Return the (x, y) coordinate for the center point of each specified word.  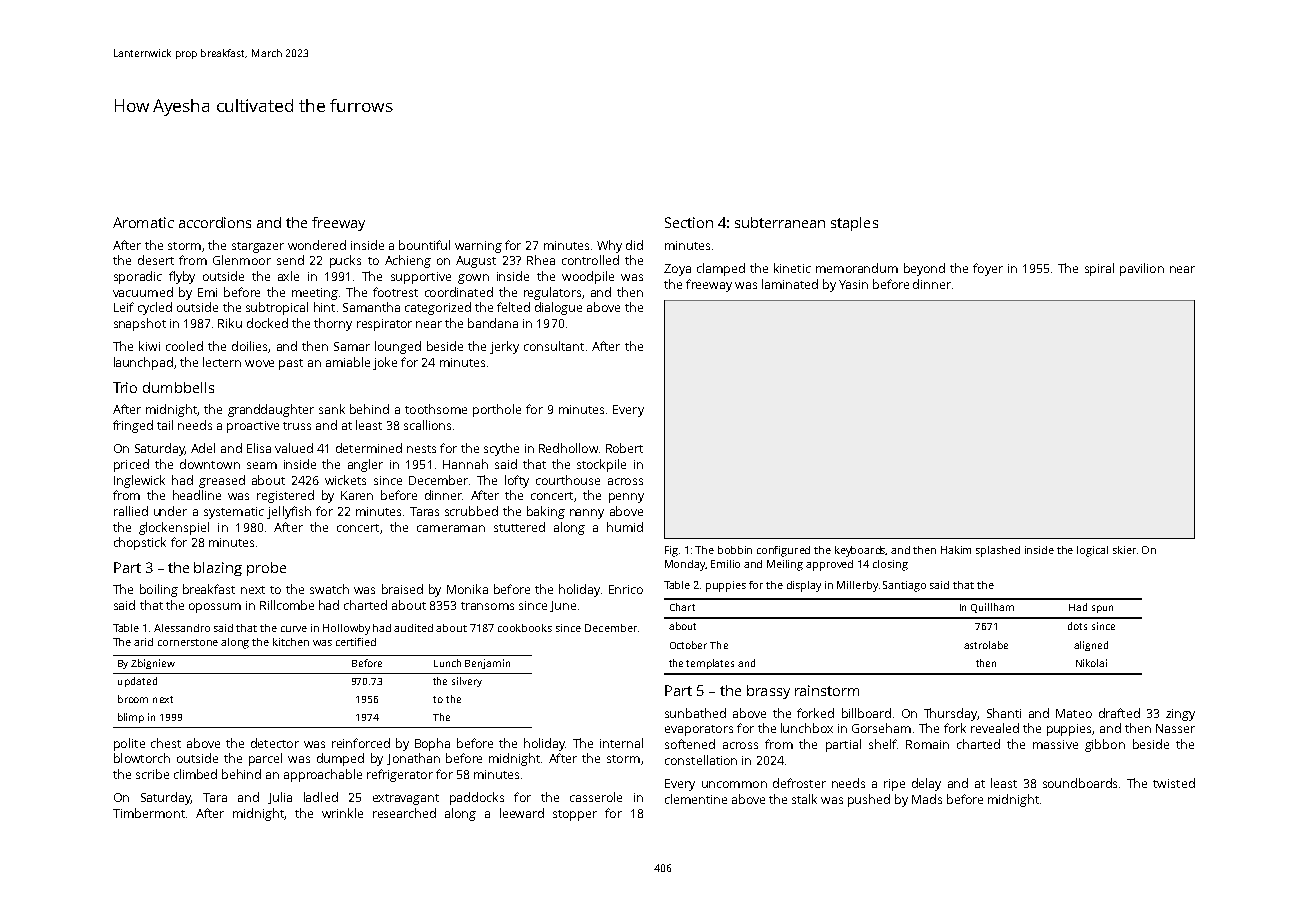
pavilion (1142, 269)
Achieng (408, 261)
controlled (590, 260)
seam (262, 465)
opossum (215, 608)
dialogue (558, 308)
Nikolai (1091, 663)
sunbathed (695, 713)
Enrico (626, 589)
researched (404, 813)
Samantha (371, 307)
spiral (1099, 269)
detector (275, 743)
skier (1124, 550)
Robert (624, 448)
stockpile (601, 465)
